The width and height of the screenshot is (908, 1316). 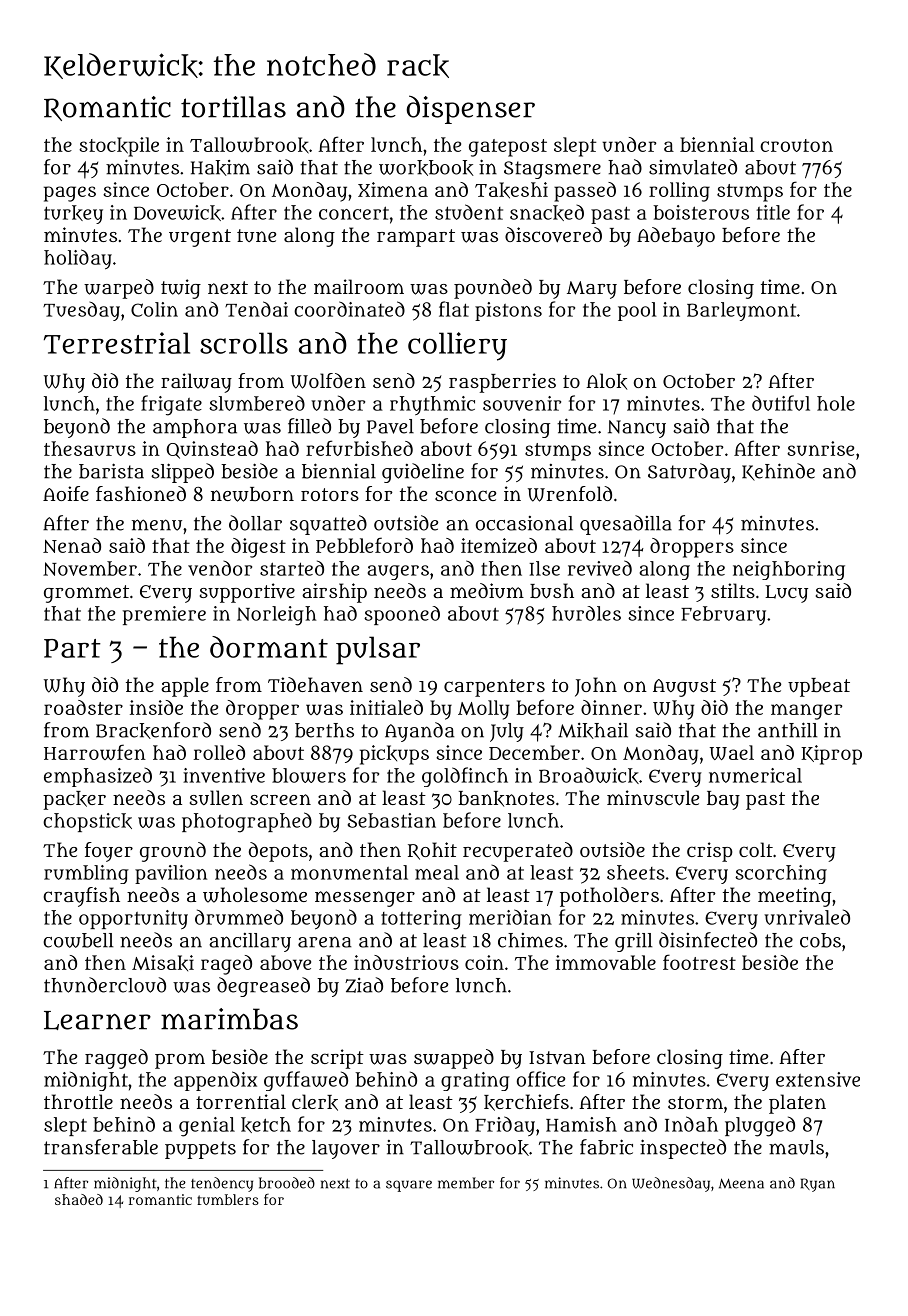 What do you see at coordinates (741, 1183) in the screenshot?
I see `Meena` at bounding box center [741, 1183].
